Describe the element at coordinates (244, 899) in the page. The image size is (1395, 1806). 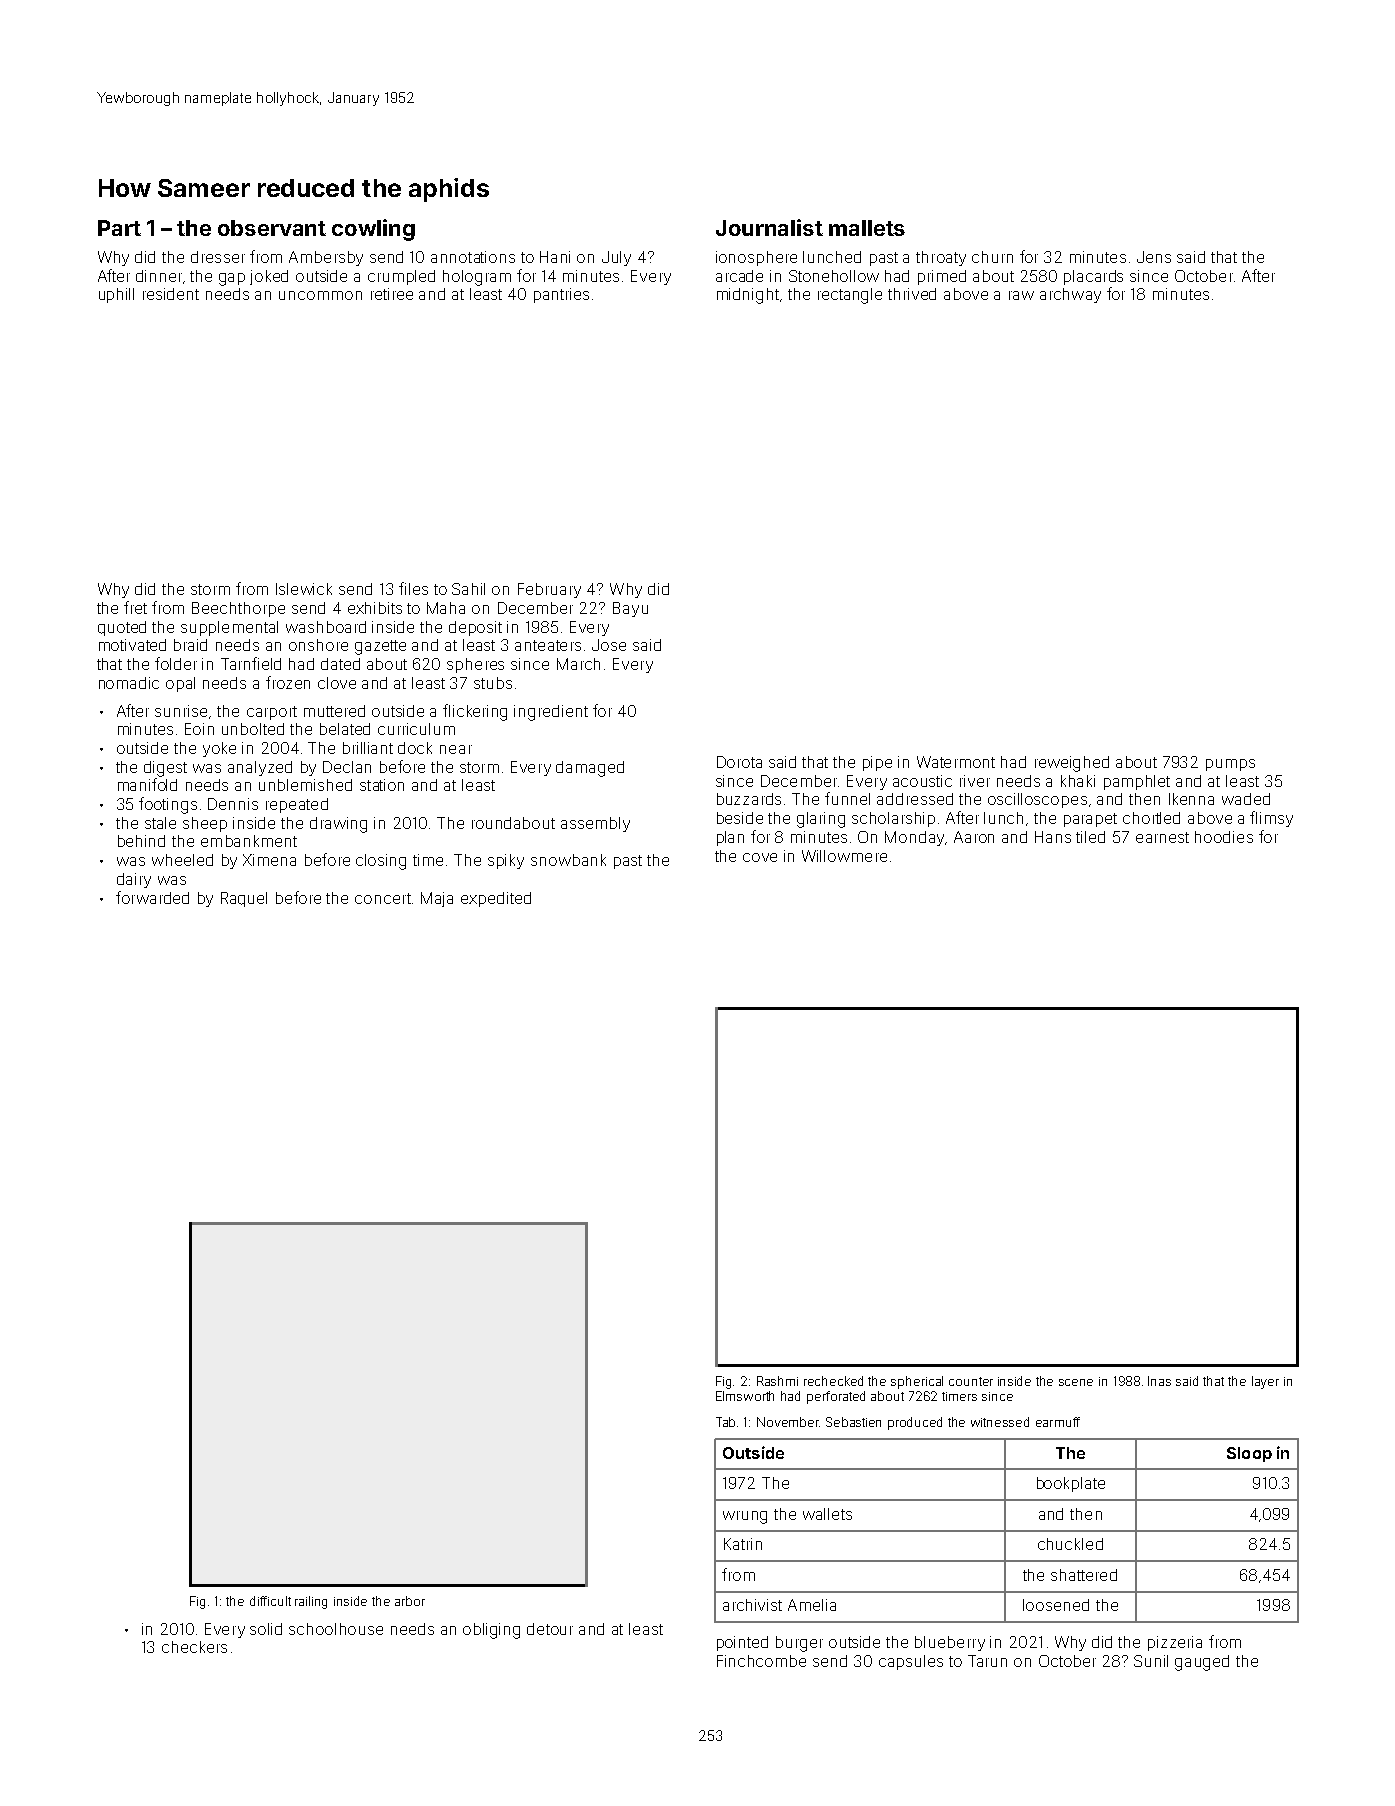
I see `Raquel` at that location.
